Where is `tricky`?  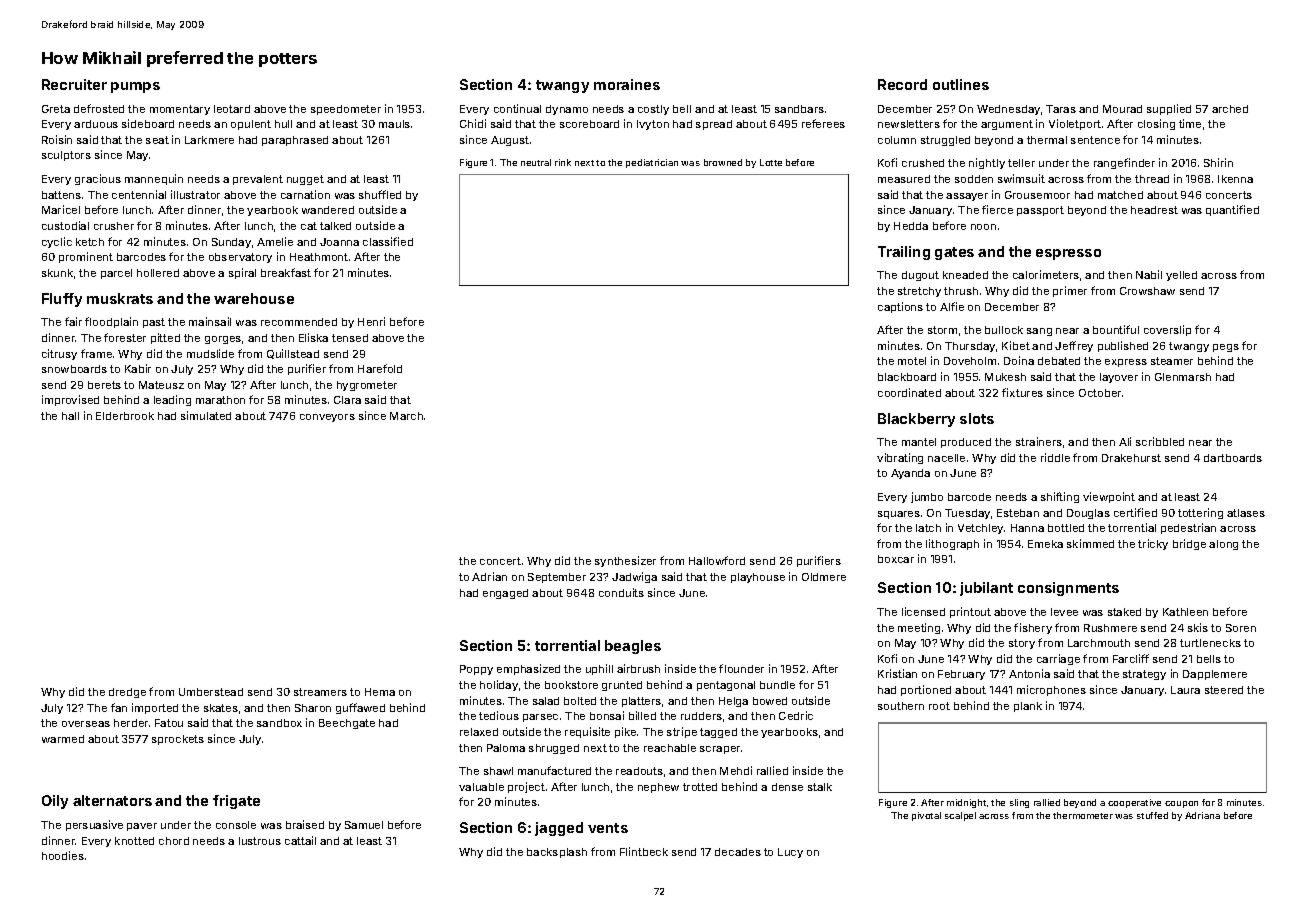
tricky is located at coordinates (1153, 544).
